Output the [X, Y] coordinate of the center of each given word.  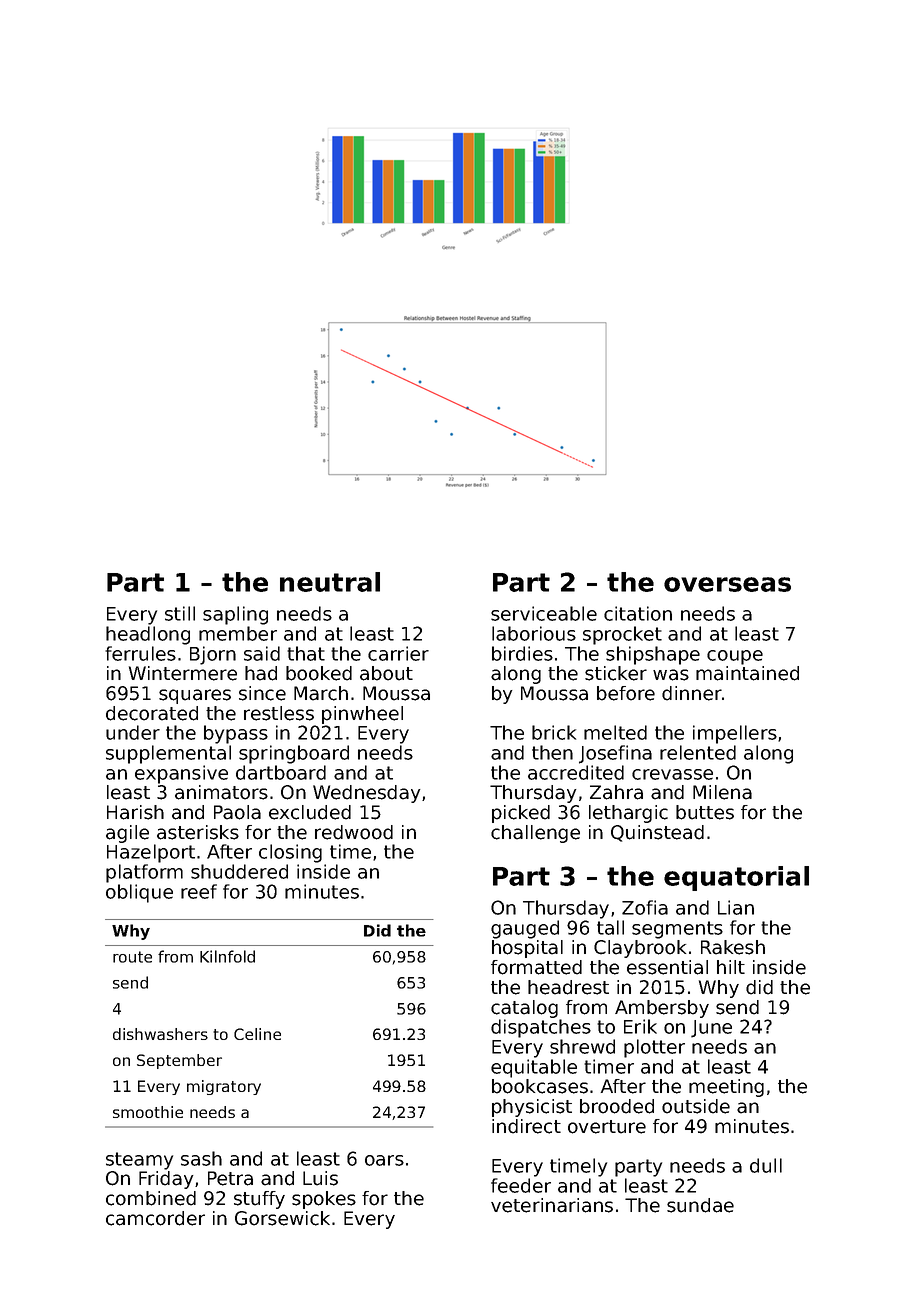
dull [766, 1165]
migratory [224, 1087]
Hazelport [151, 853]
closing [290, 853]
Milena [722, 792]
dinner [692, 693]
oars [384, 1160]
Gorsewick [282, 1218]
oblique [139, 893]
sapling [235, 615]
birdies [522, 653]
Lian [736, 907]
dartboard [281, 772]
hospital [527, 949]
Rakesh [733, 947]
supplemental [168, 754]
